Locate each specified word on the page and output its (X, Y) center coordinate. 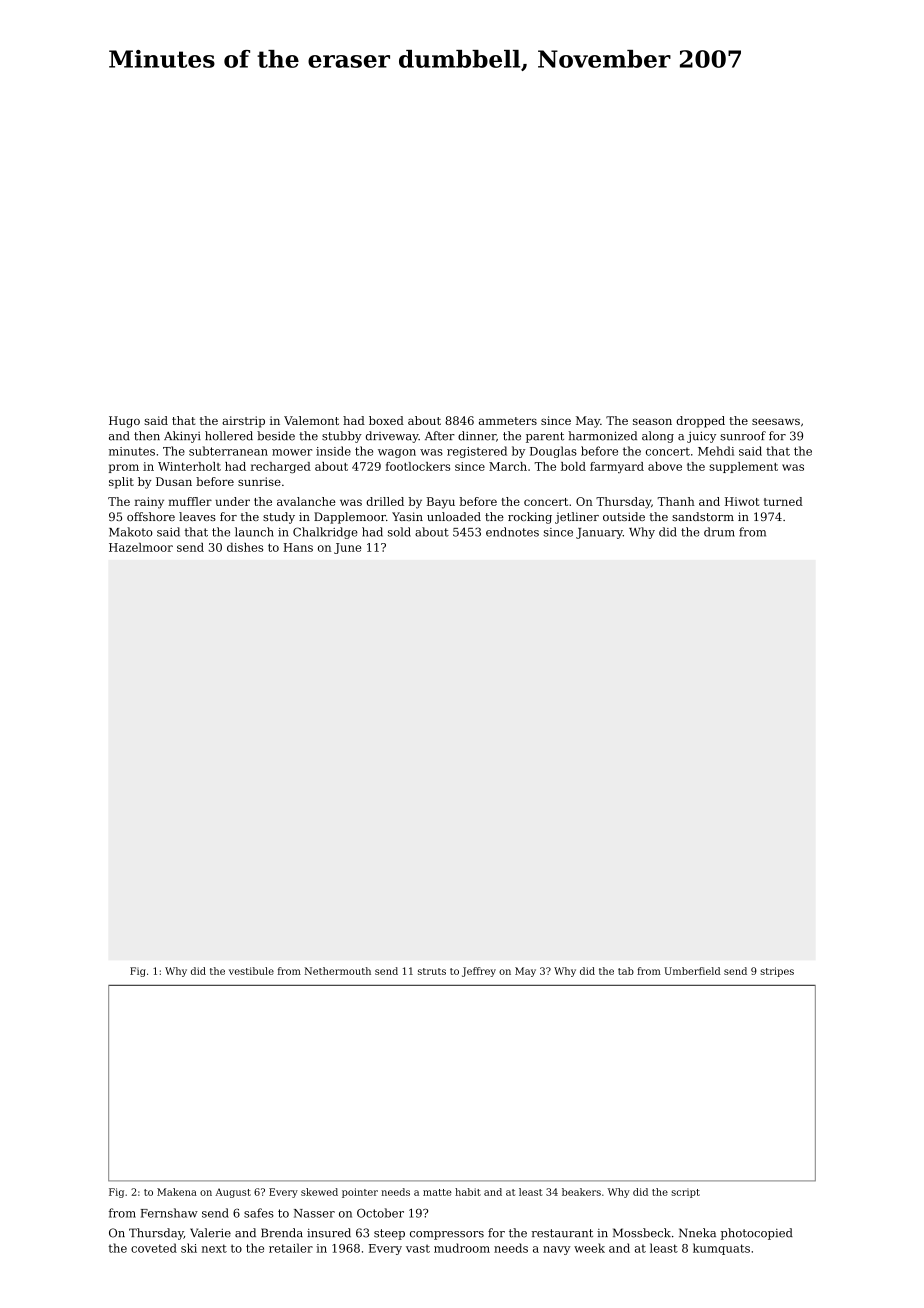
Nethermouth (338, 971)
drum (719, 532)
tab (626, 971)
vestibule (251, 971)
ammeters (508, 421)
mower (292, 452)
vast (418, 1249)
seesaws (776, 421)
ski (189, 1248)
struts (432, 971)
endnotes (512, 532)
